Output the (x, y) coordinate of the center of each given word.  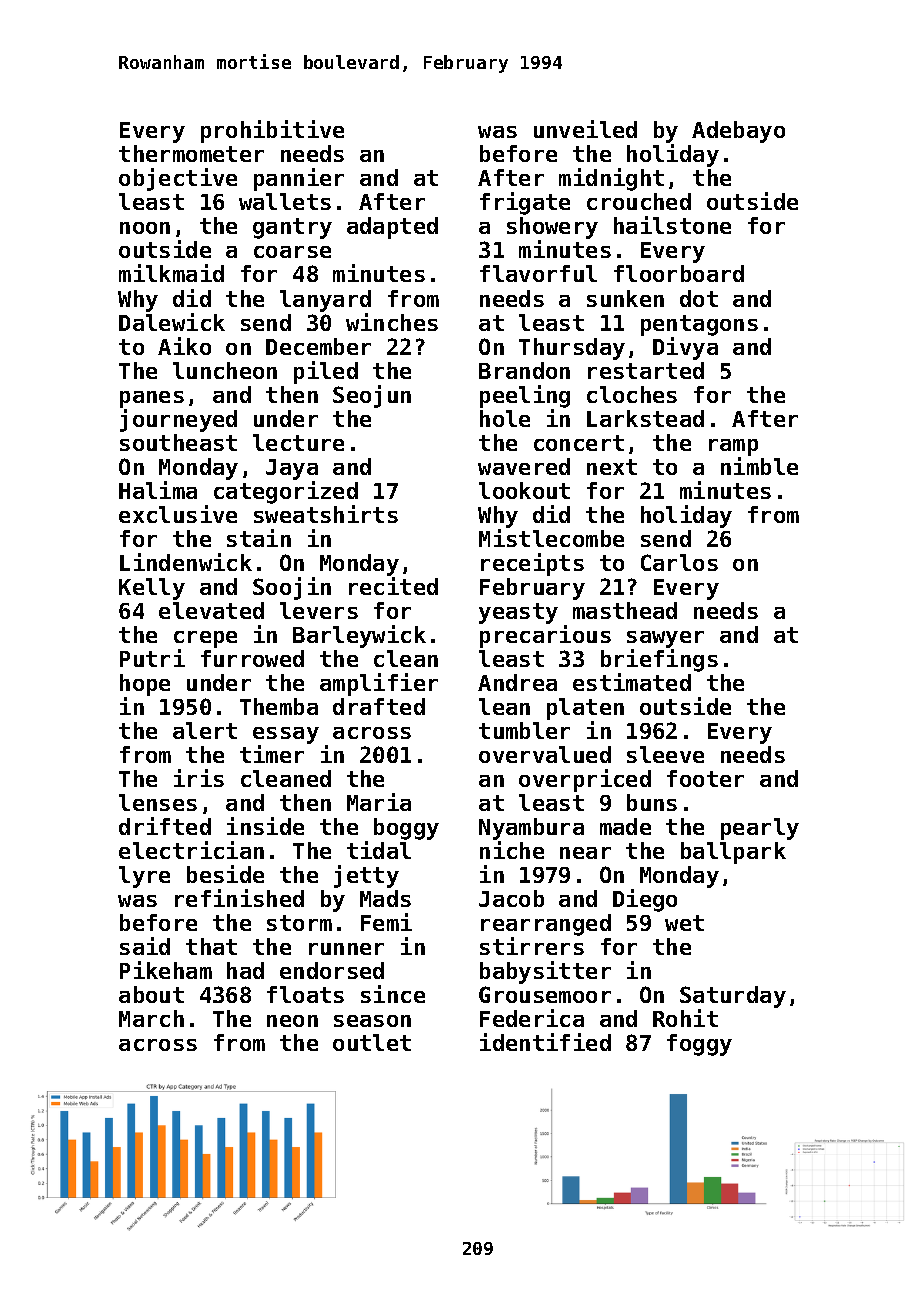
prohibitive (272, 131)
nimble (759, 466)
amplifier (379, 684)
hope (145, 685)
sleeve (665, 754)
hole (505, 418)
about (151, 994)
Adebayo (738, 132)
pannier (299, 179)
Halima (158, 490)
